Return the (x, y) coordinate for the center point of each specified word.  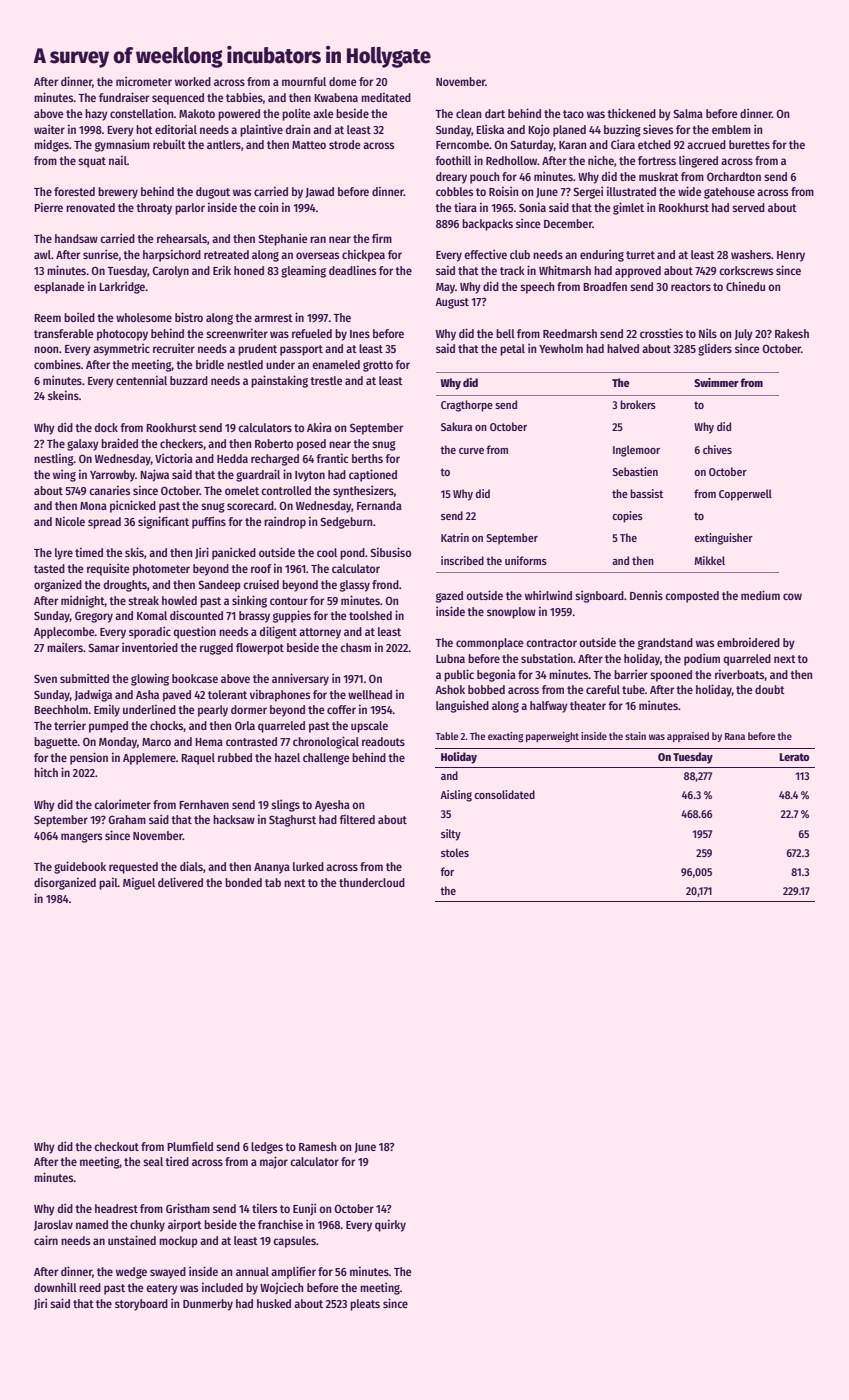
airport (185, 1225)
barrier (631, 674)
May (445, 288)
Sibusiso (390, 552)
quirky (390, 1225)
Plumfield (190, 1146)
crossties (661, 333)
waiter (49, 129)
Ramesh (317, 1146)
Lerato (794, 757)
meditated (386, 97)
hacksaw (234, 819)
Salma (688, 113)
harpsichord (172, 255)
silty (451, 835)
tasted (49, 568)
